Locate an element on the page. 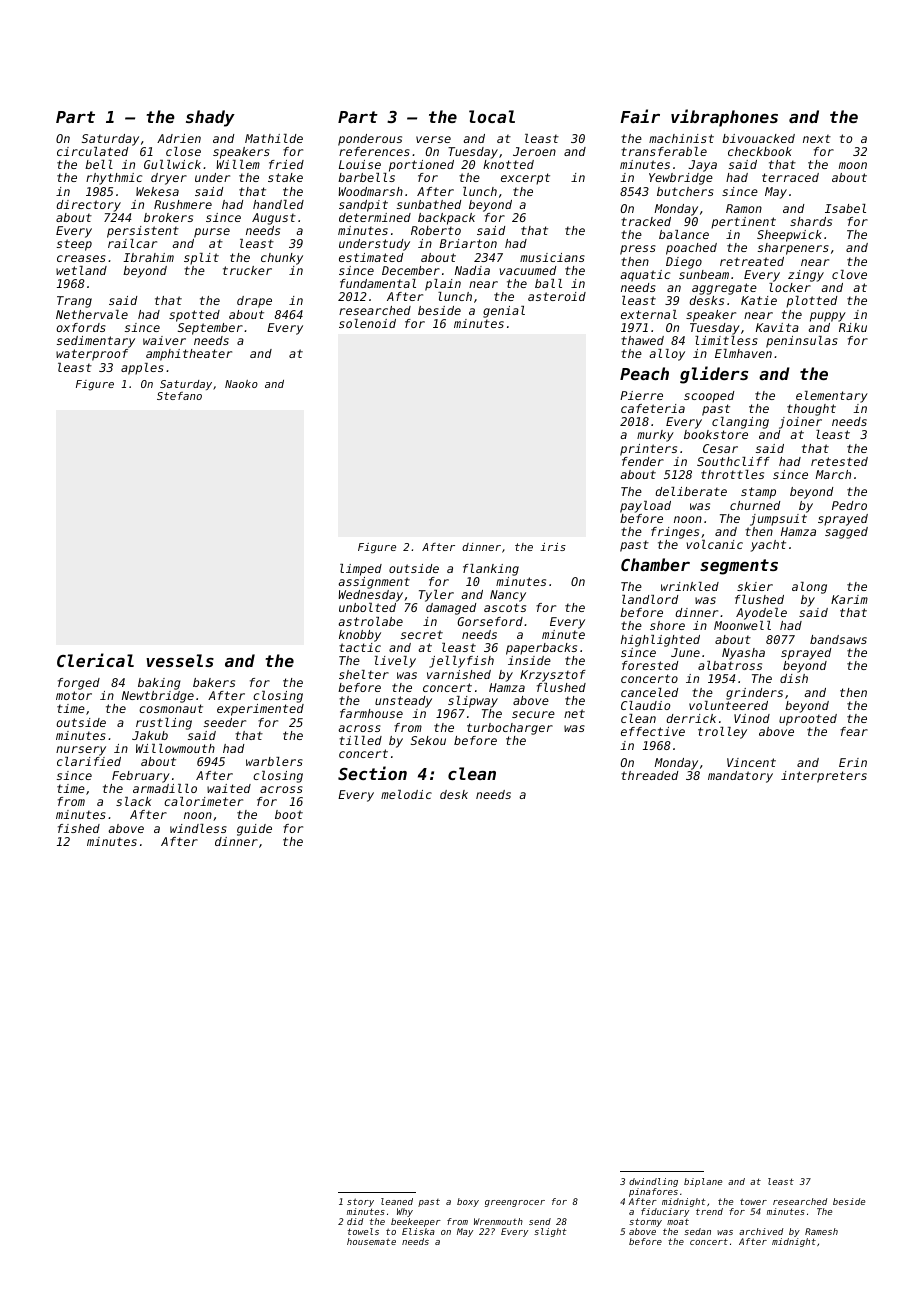  rhythmic is located at coordinates (114, 179).
